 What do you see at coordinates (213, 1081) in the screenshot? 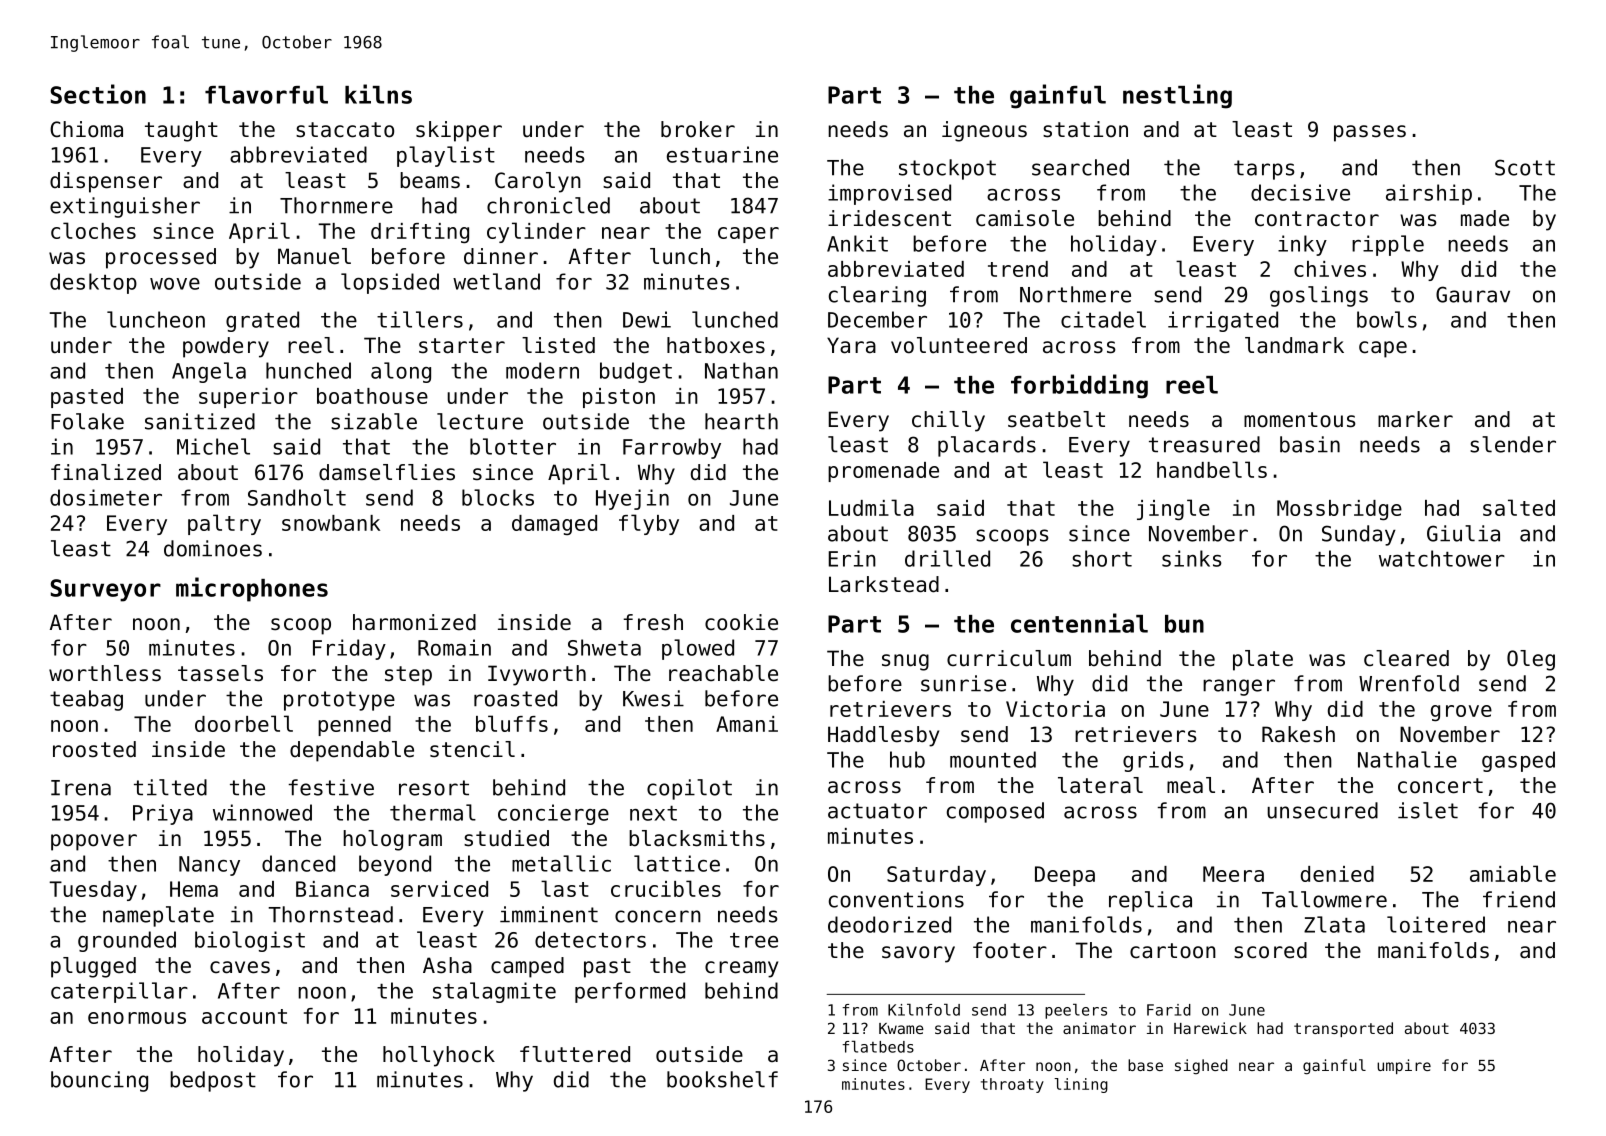
I see `bedpost` at bounding box center [213, 1081].
